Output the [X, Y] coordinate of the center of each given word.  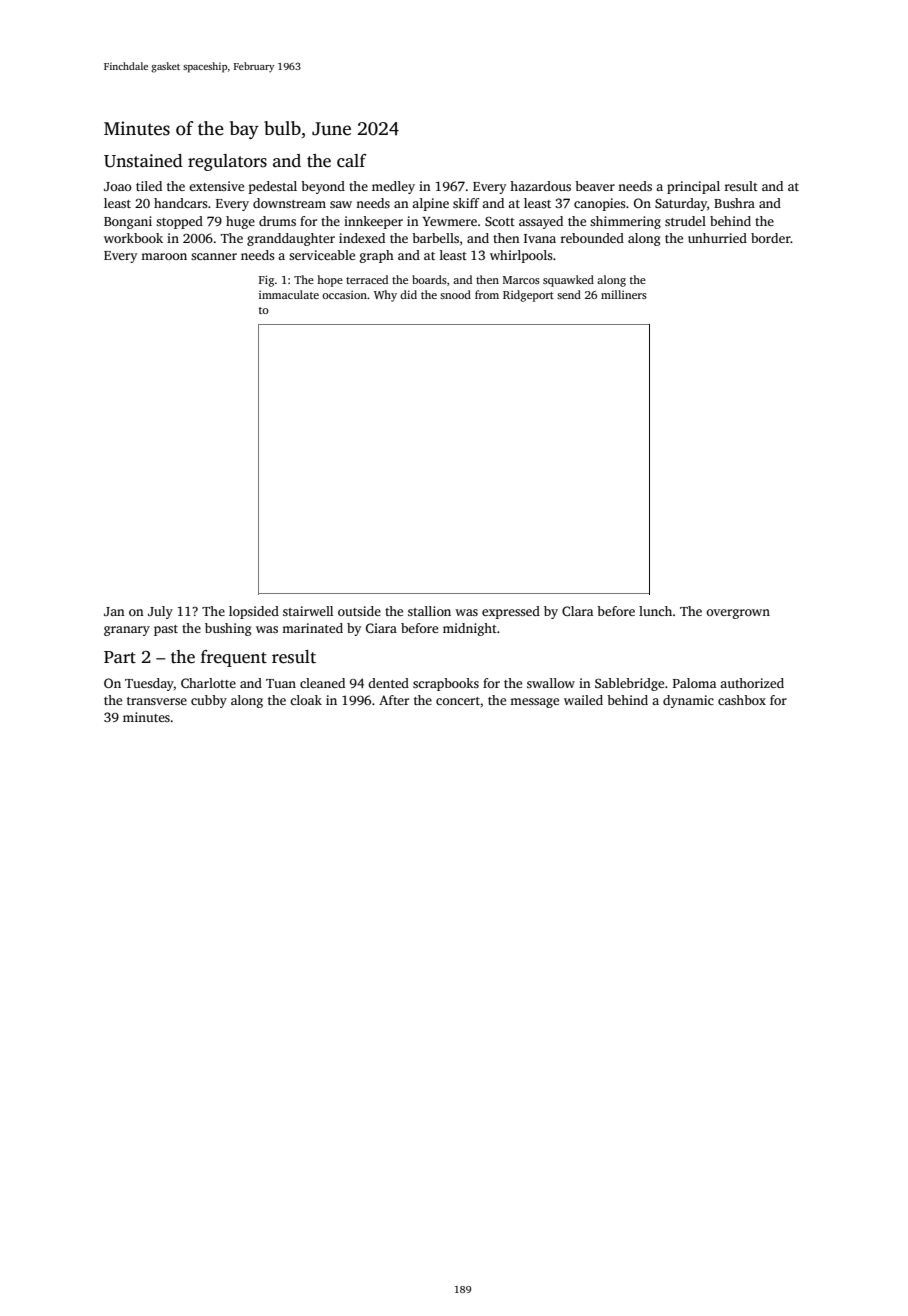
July [160, 612]
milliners [624, 294]
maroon [164, 256]
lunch [655, 611]
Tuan [281, 683]
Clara [577, 611]
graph [377, 256]
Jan [114, 611]
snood [455, 294]
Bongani [128, 222]
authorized [752, 683]
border [771, 238]
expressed [511, 612]
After [394, 700]
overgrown [738, 614]
